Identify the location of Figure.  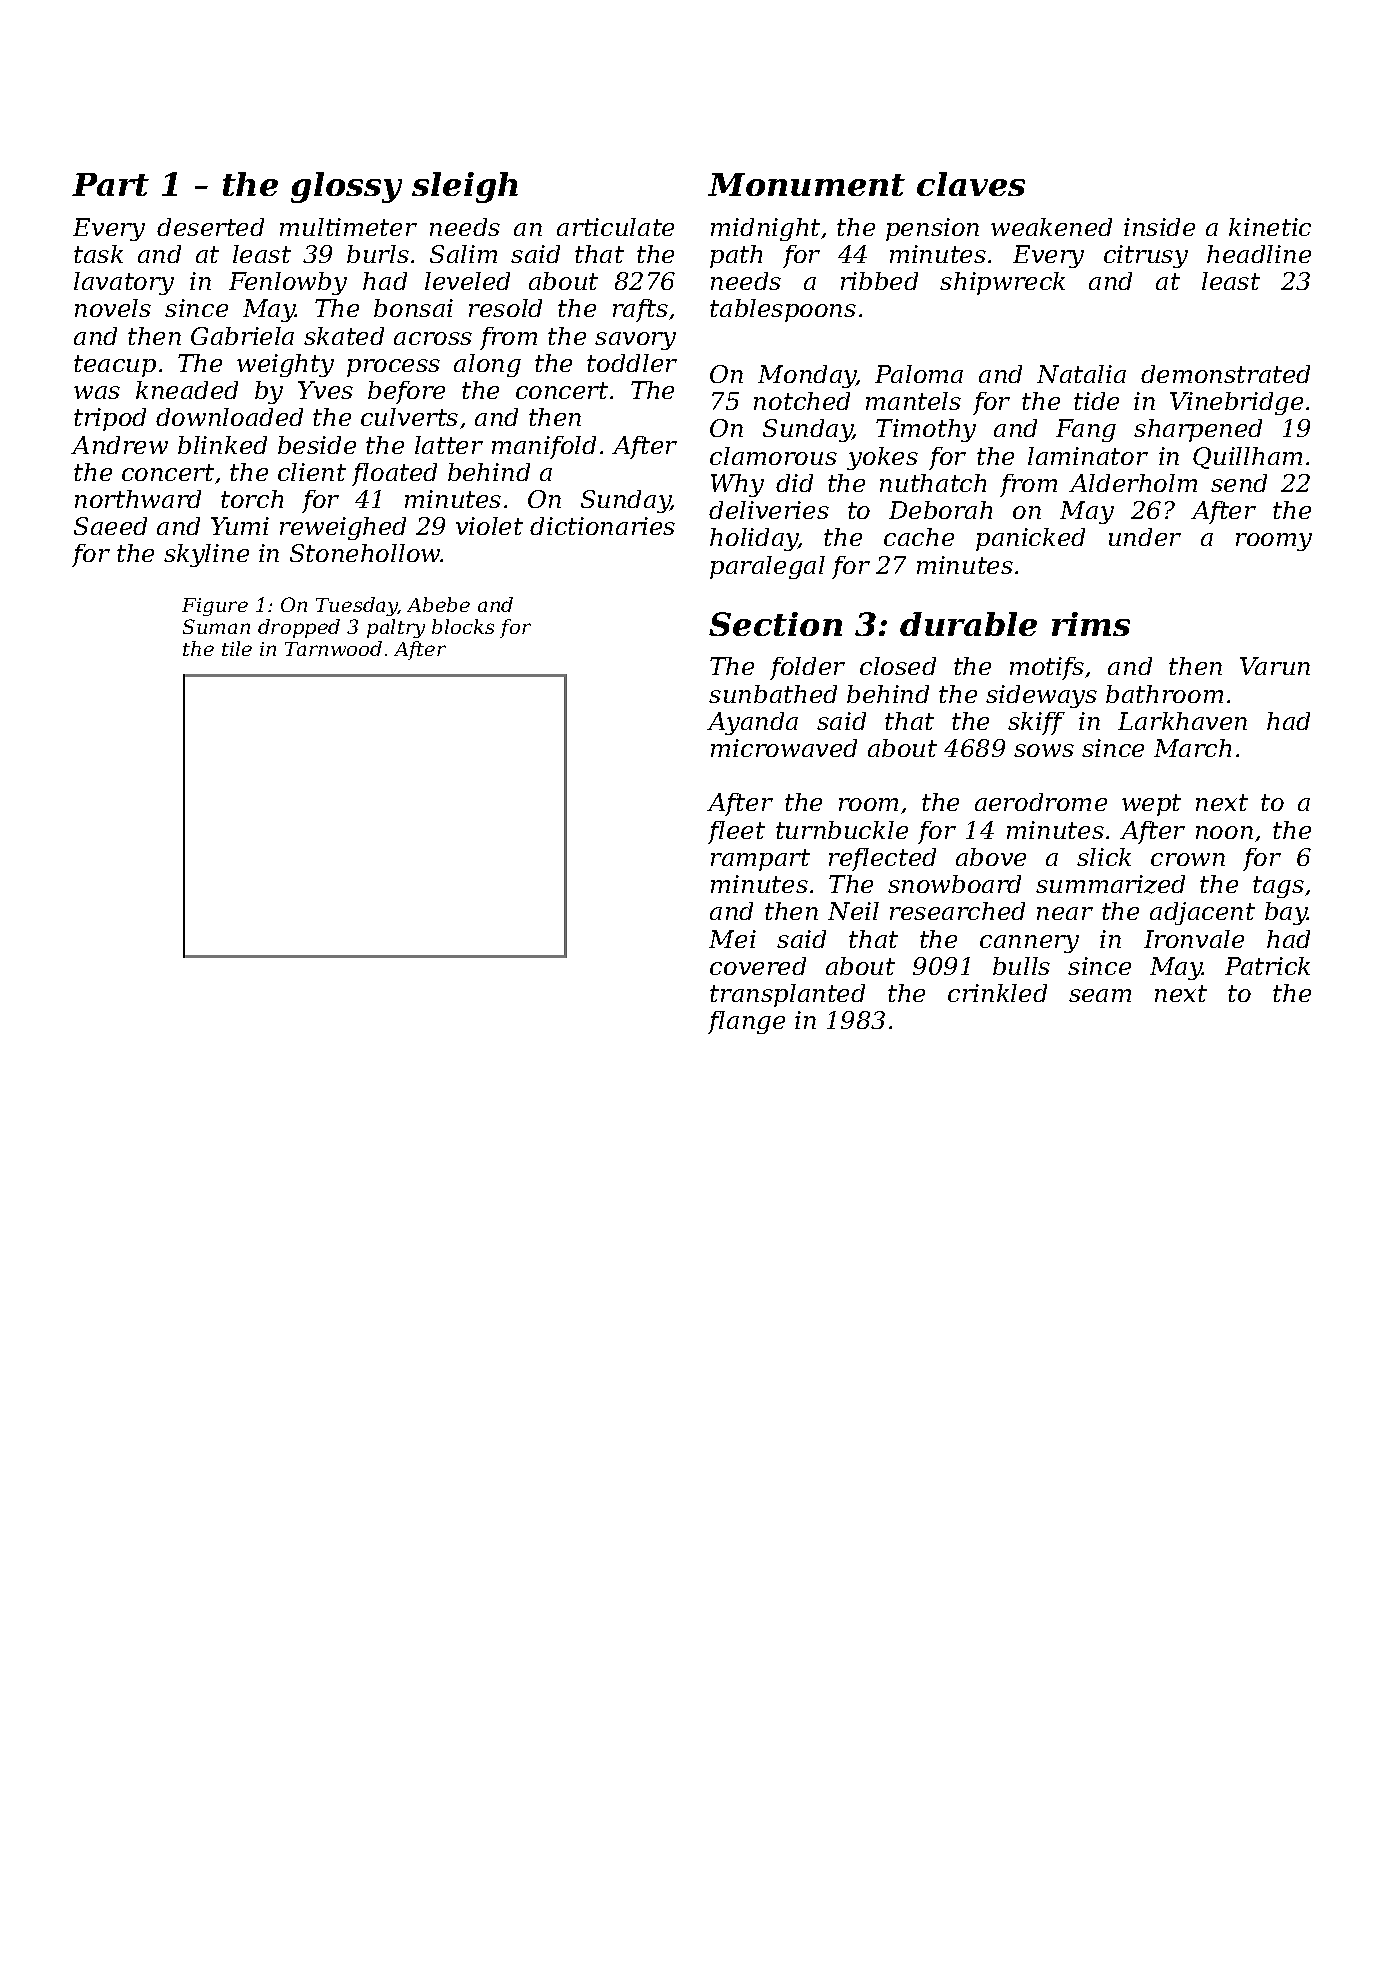
(215, 607).
